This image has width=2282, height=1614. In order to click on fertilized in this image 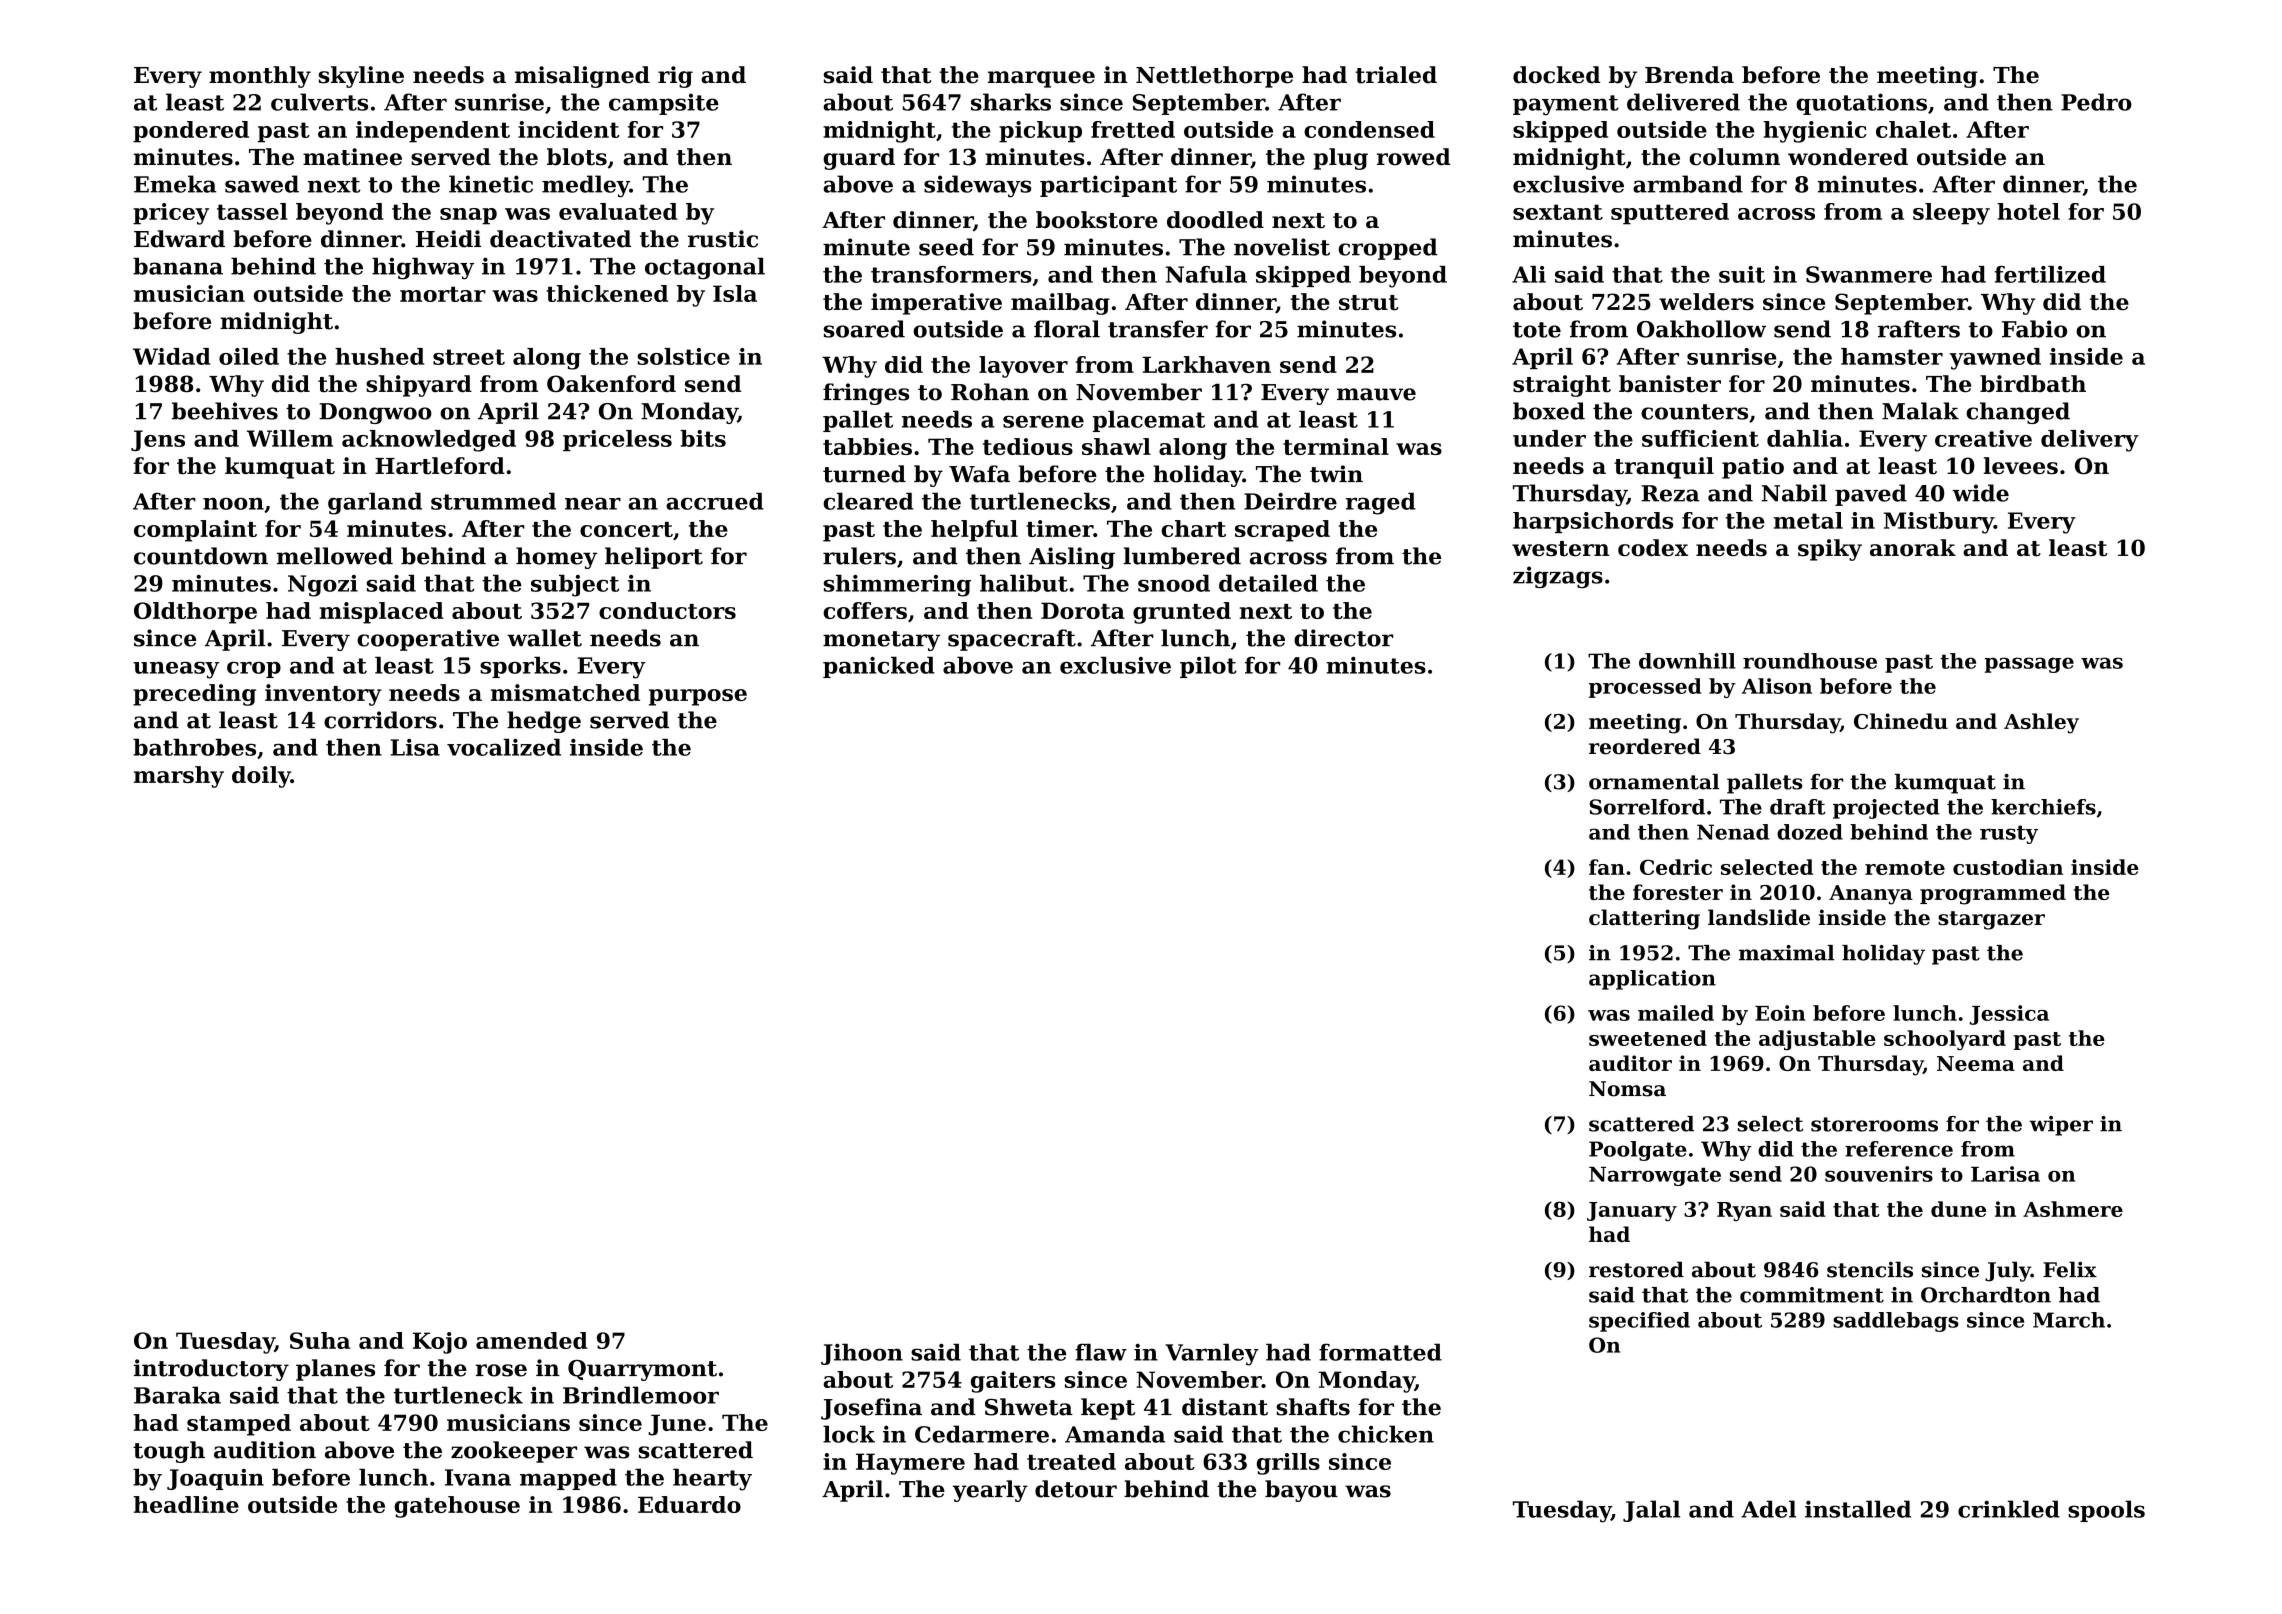, I will do `click(2050, 274)`.
